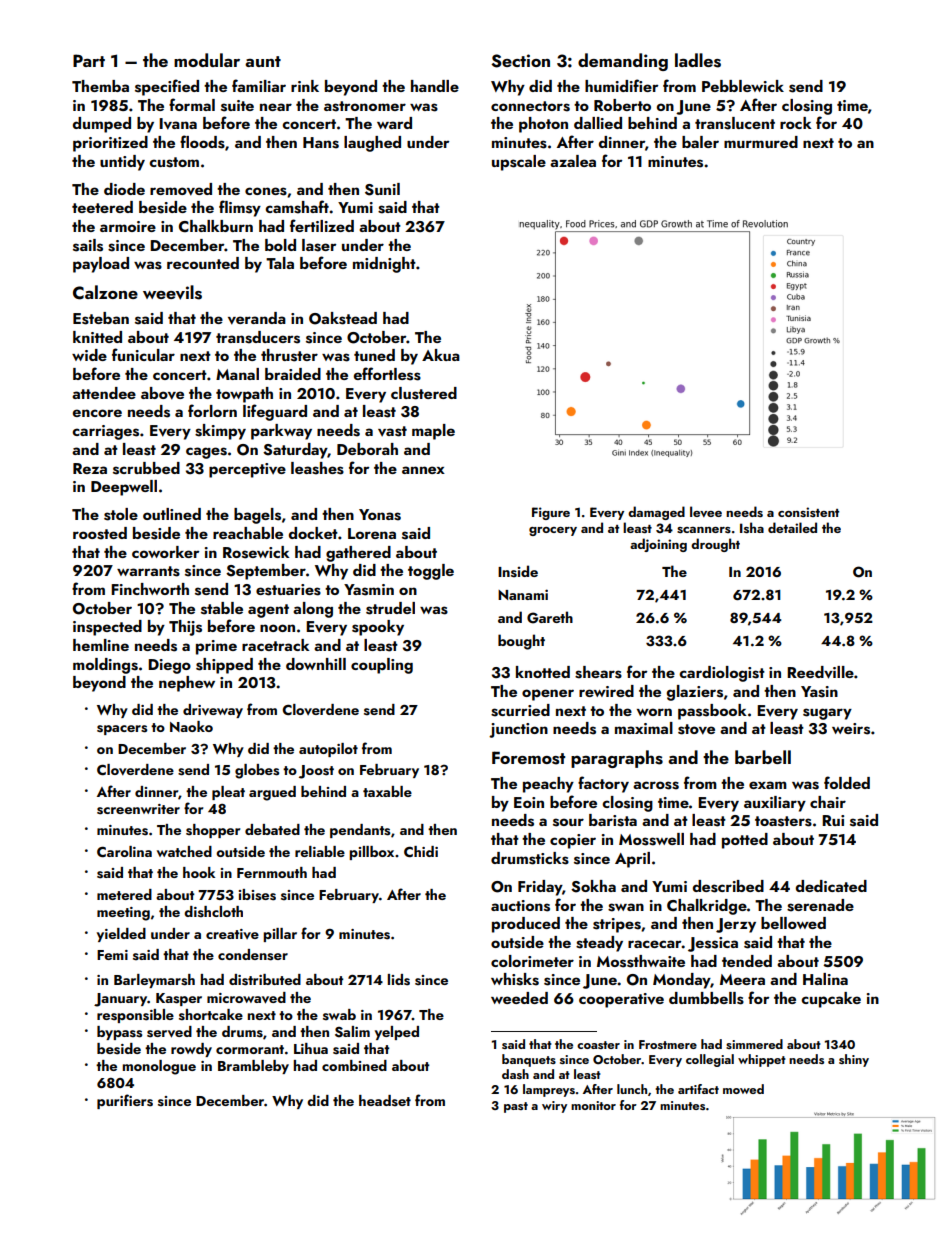  Describe the element at coordinates (276, 107) in the screenshot. I see `near` at that location.
